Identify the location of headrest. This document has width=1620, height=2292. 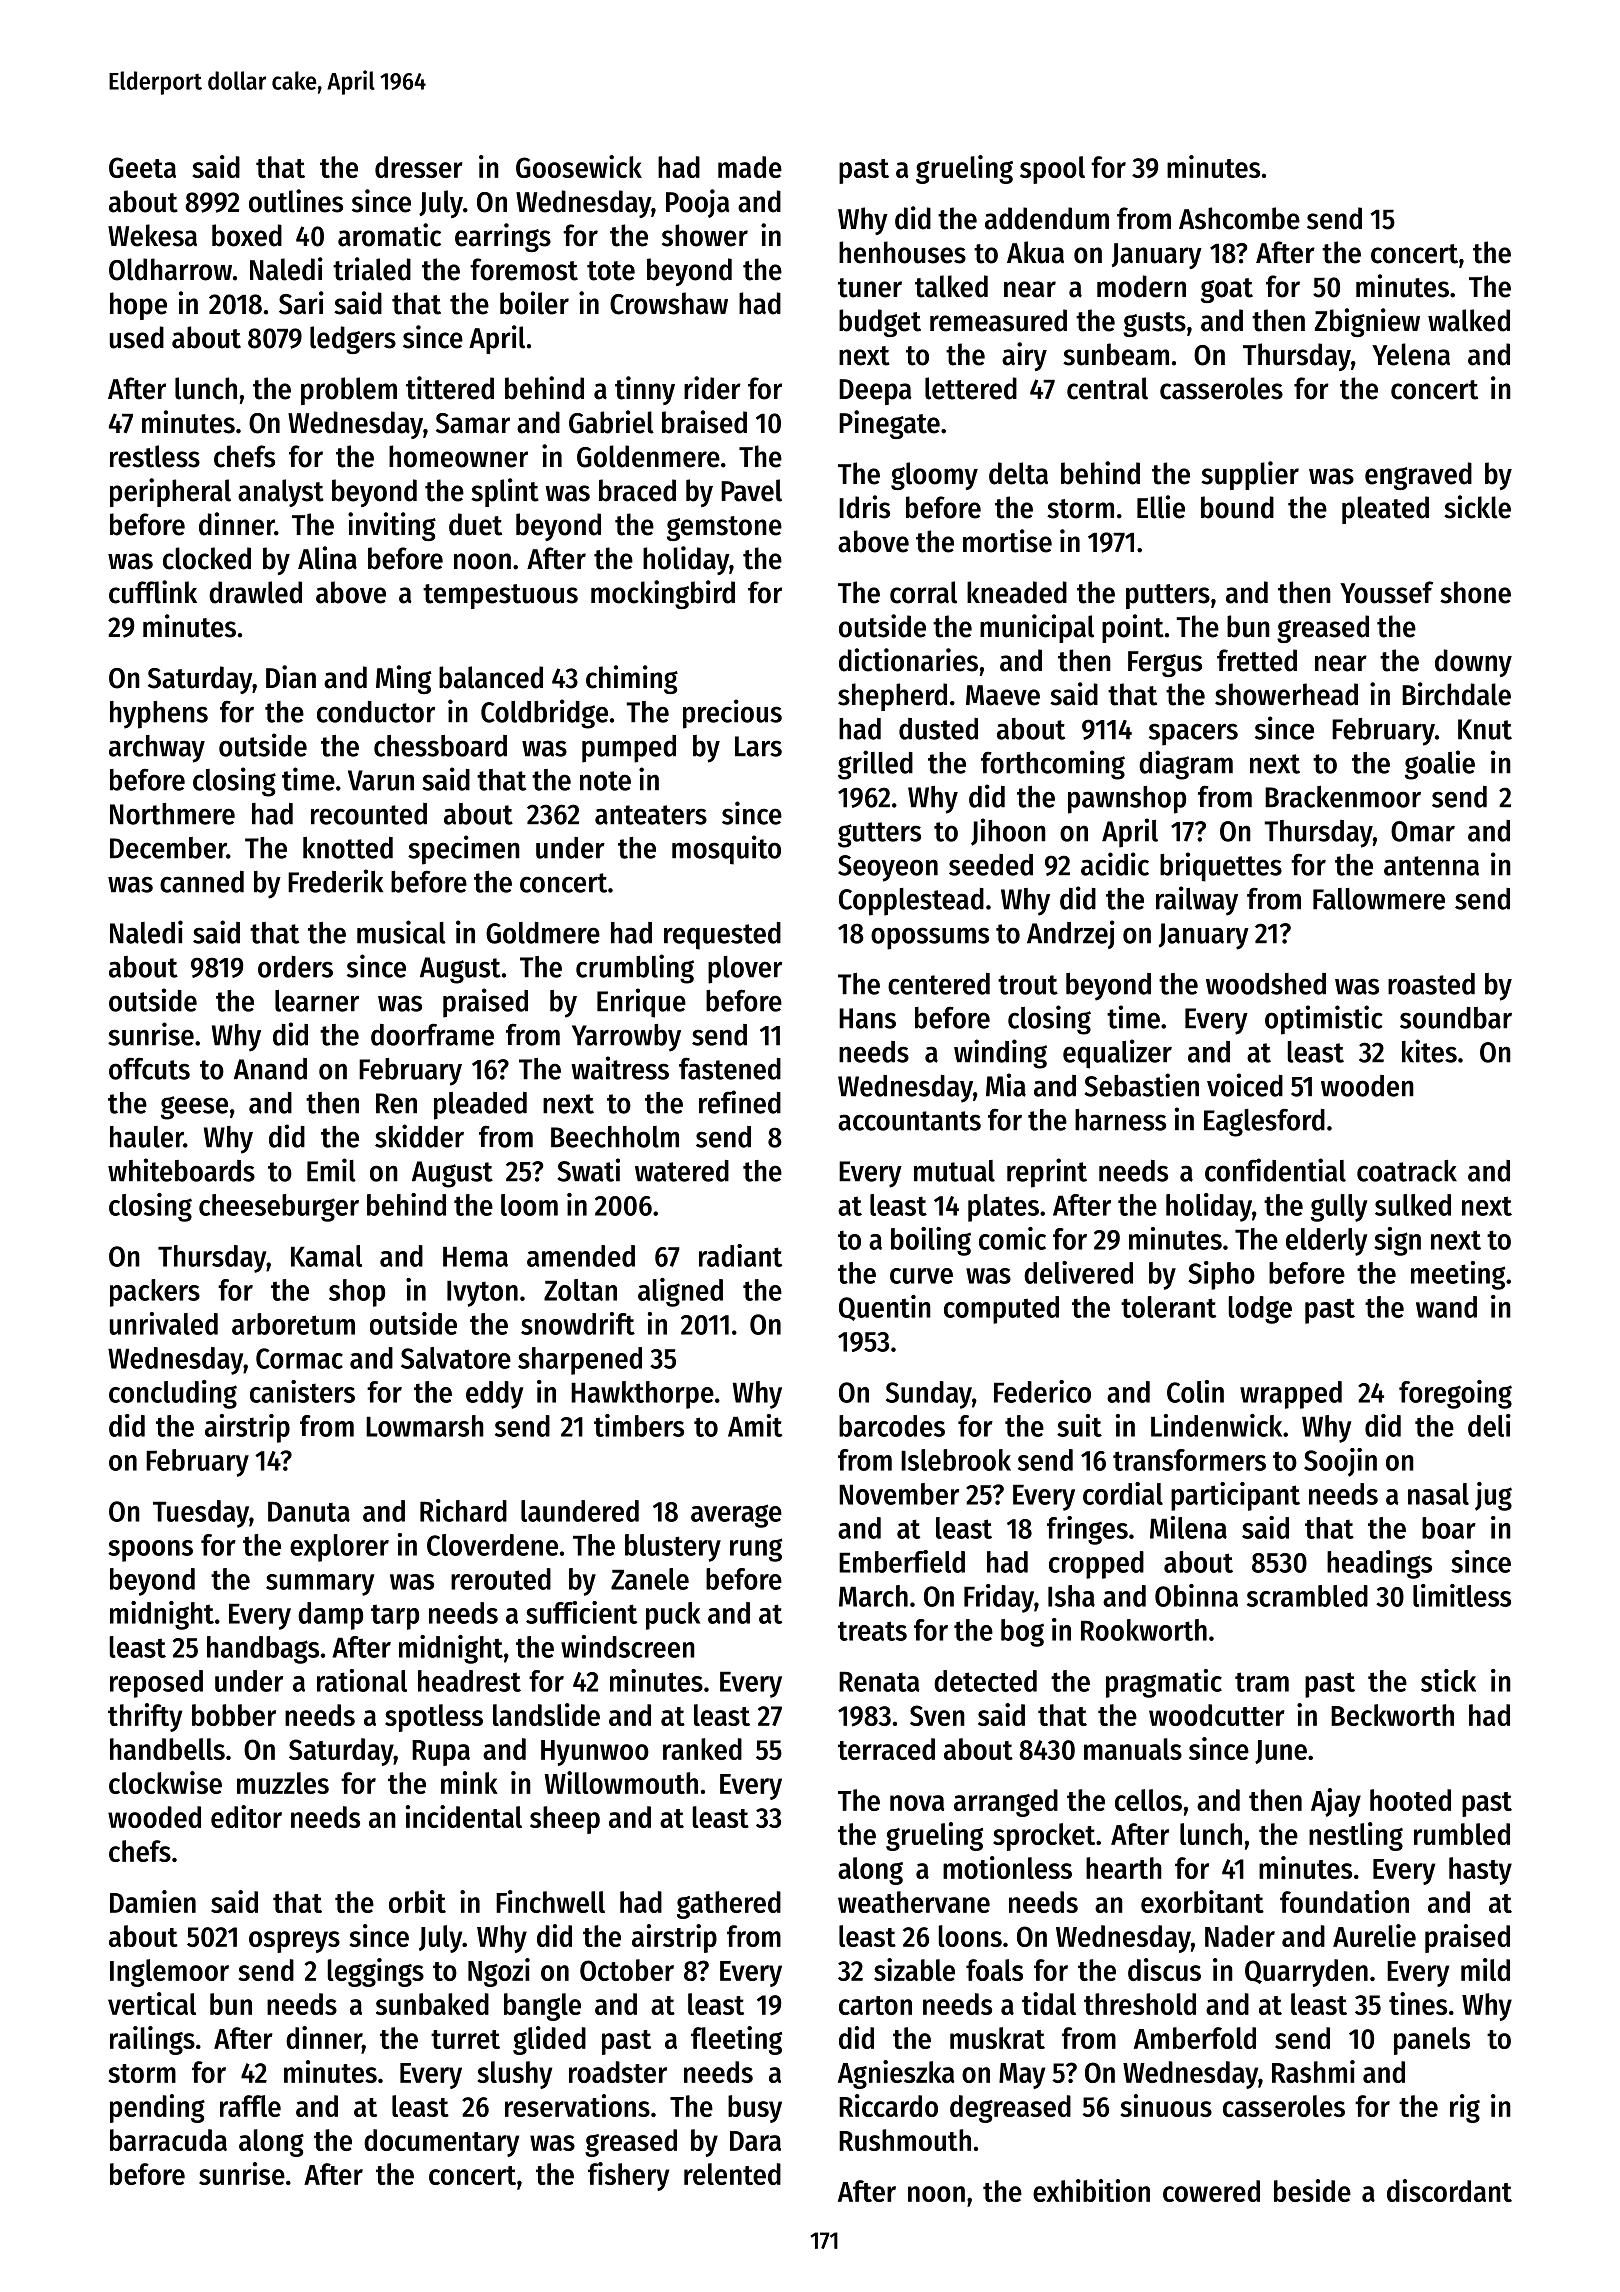
(469, 1681).
